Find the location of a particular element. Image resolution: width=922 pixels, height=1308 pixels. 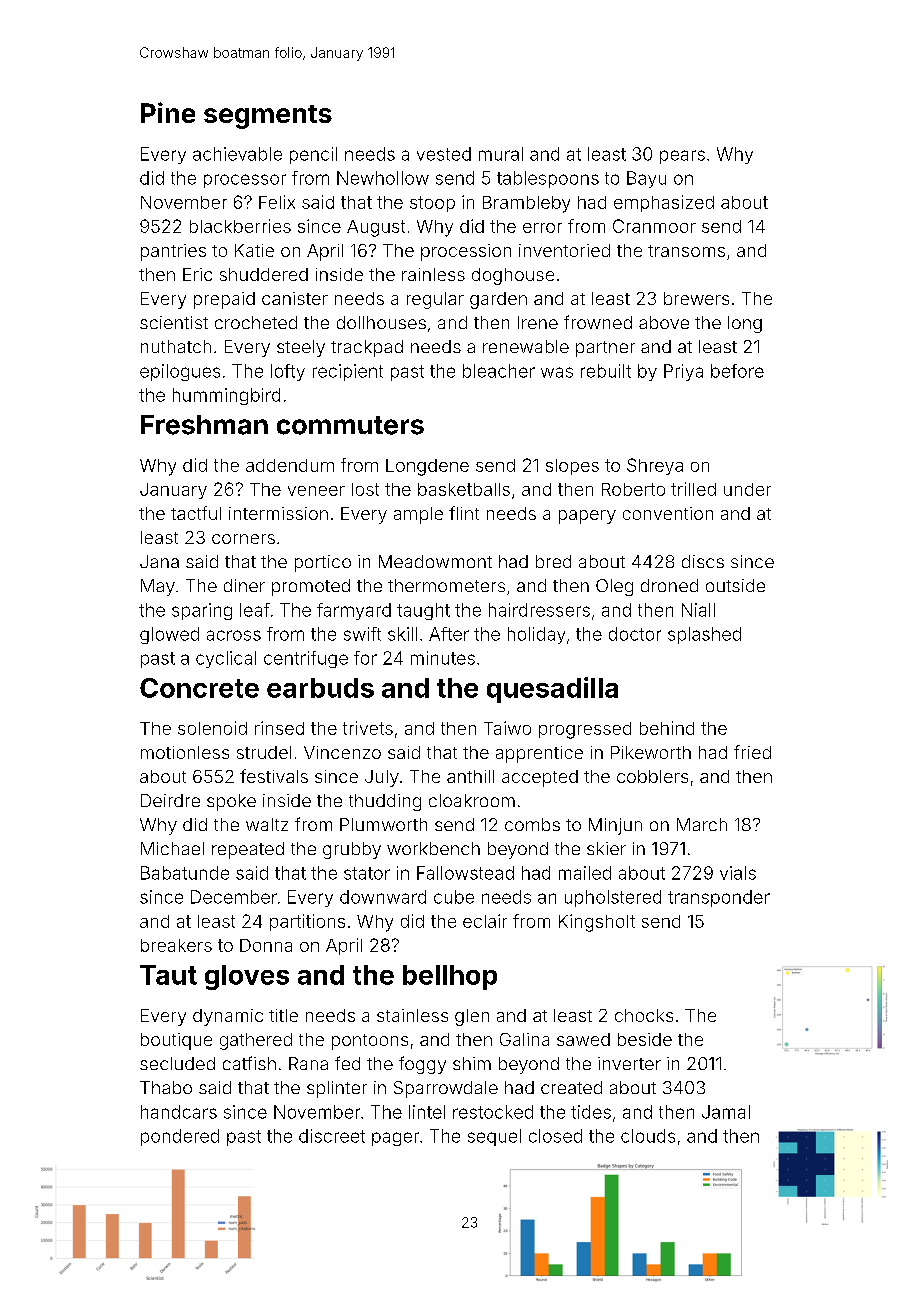

Jana is located at coordinates (159, 561).
